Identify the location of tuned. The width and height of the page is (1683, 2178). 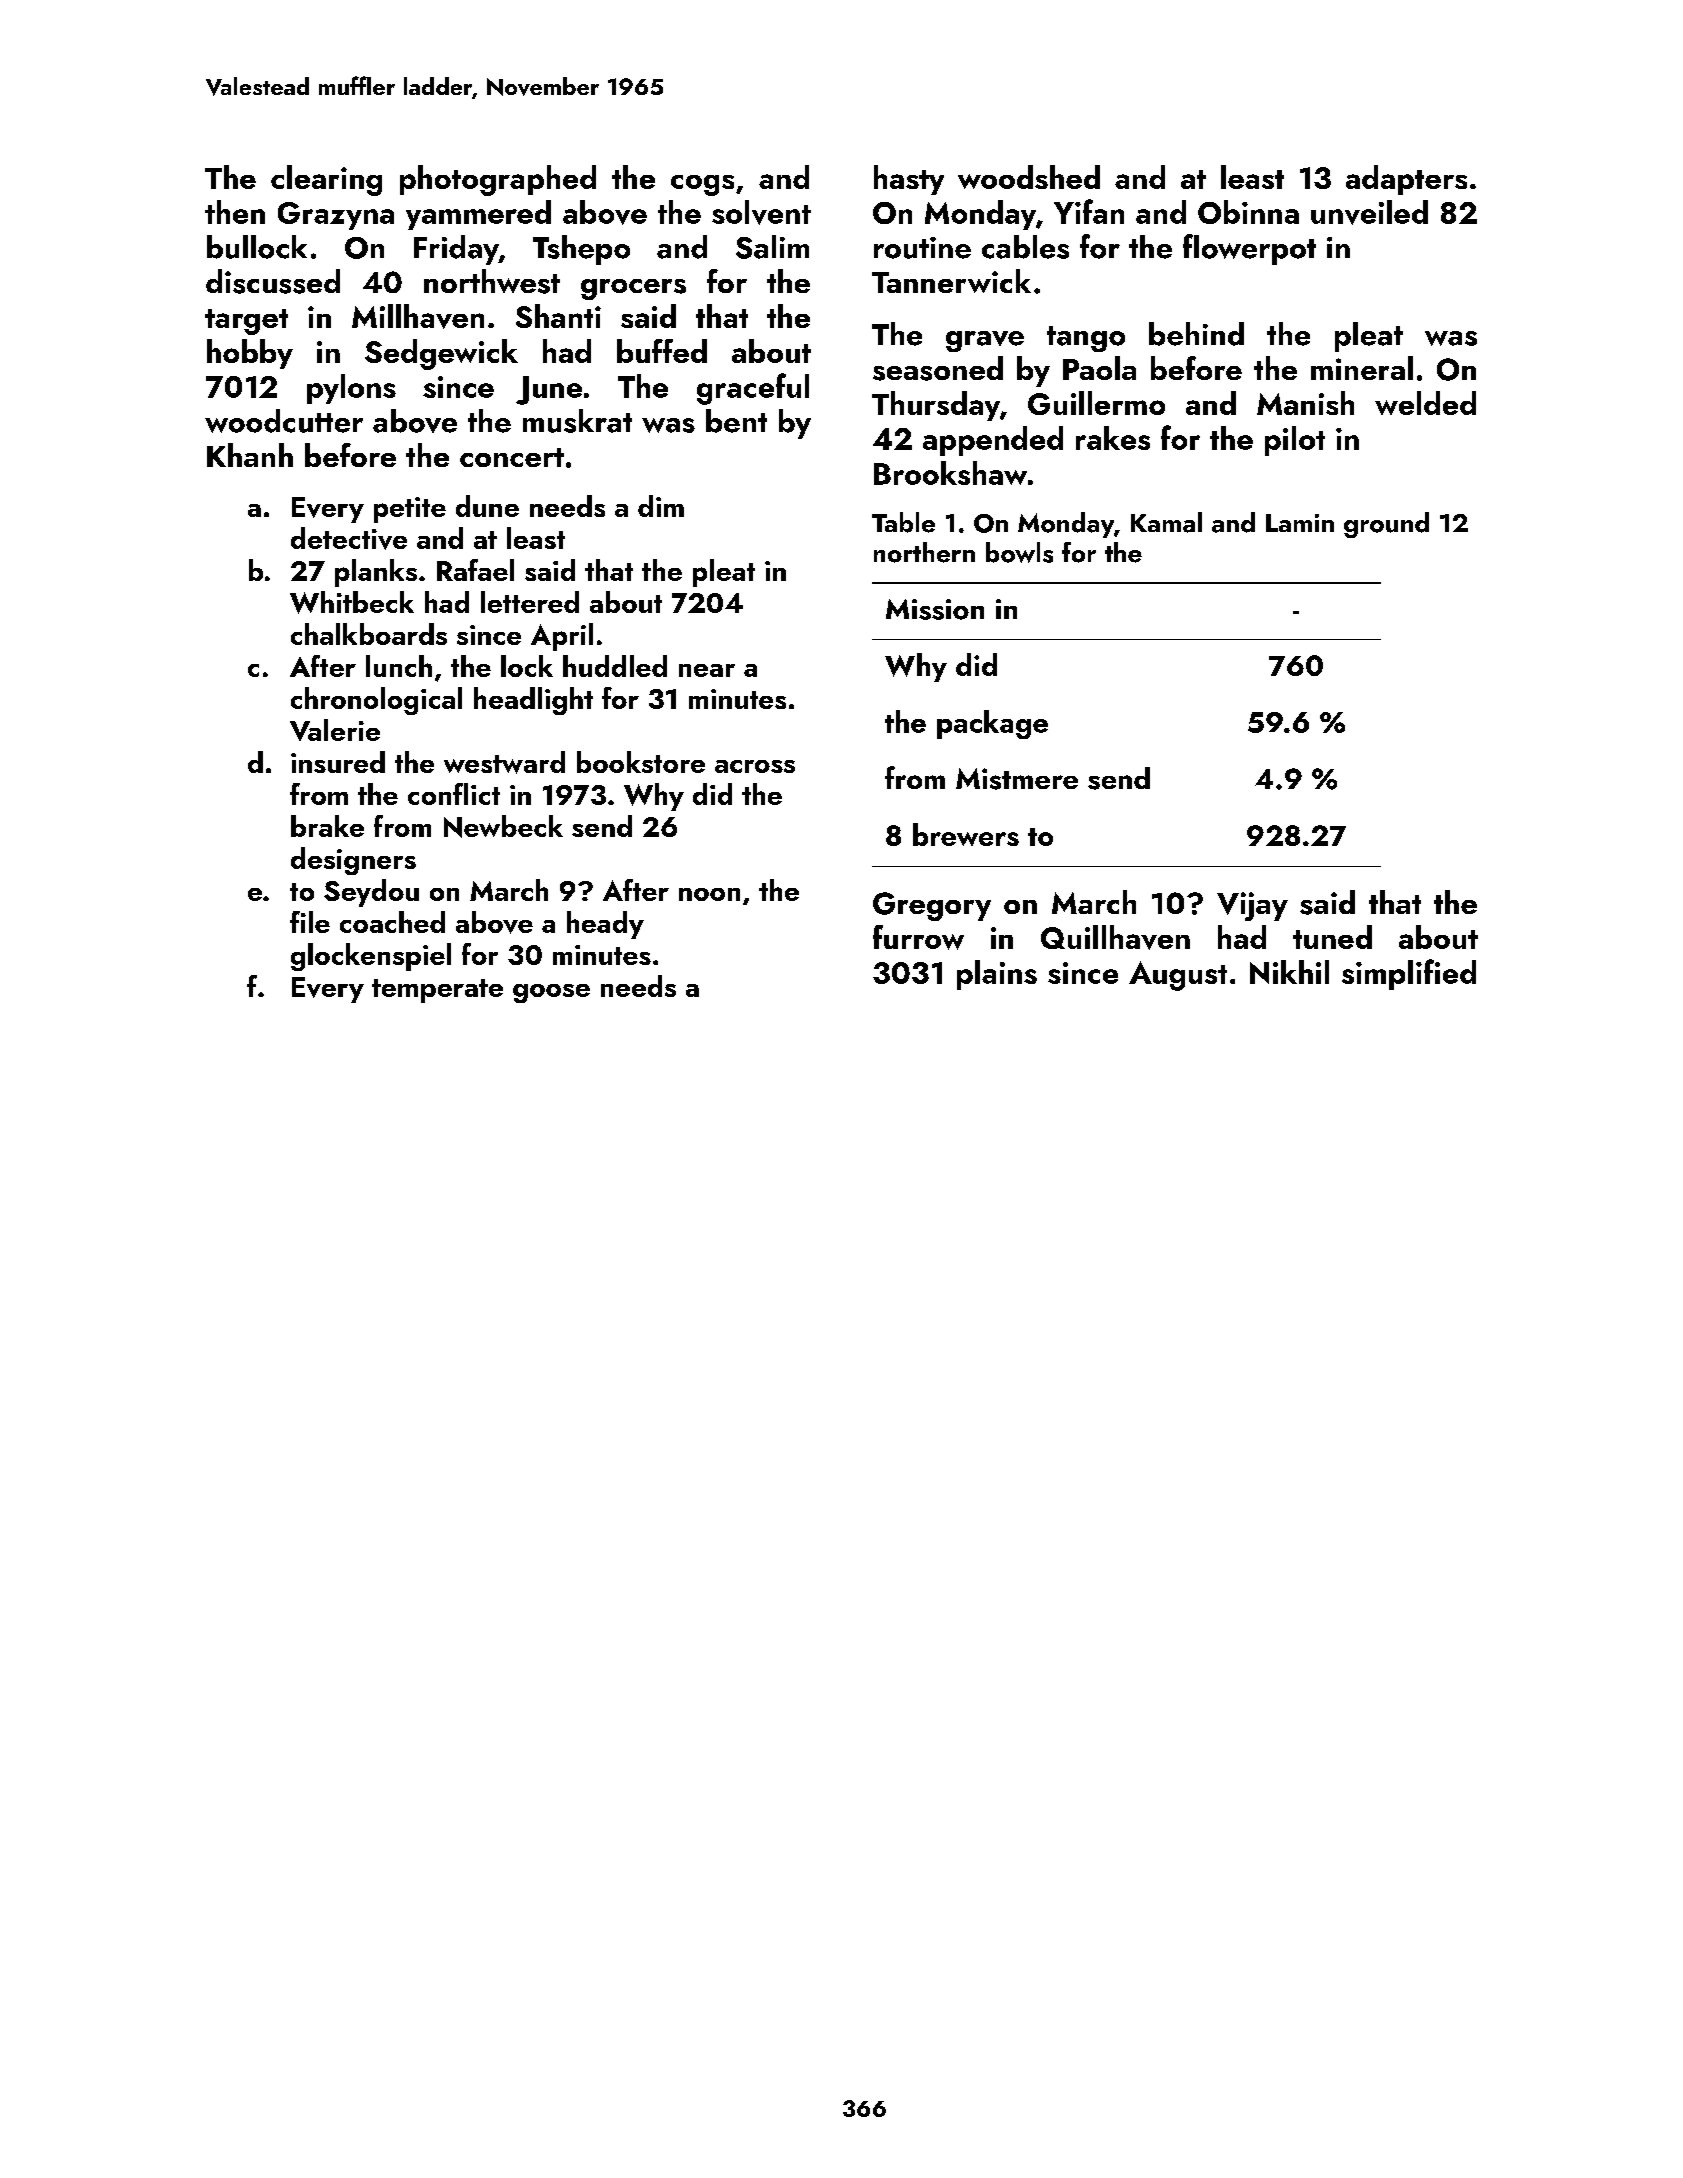
(1332, 937).
